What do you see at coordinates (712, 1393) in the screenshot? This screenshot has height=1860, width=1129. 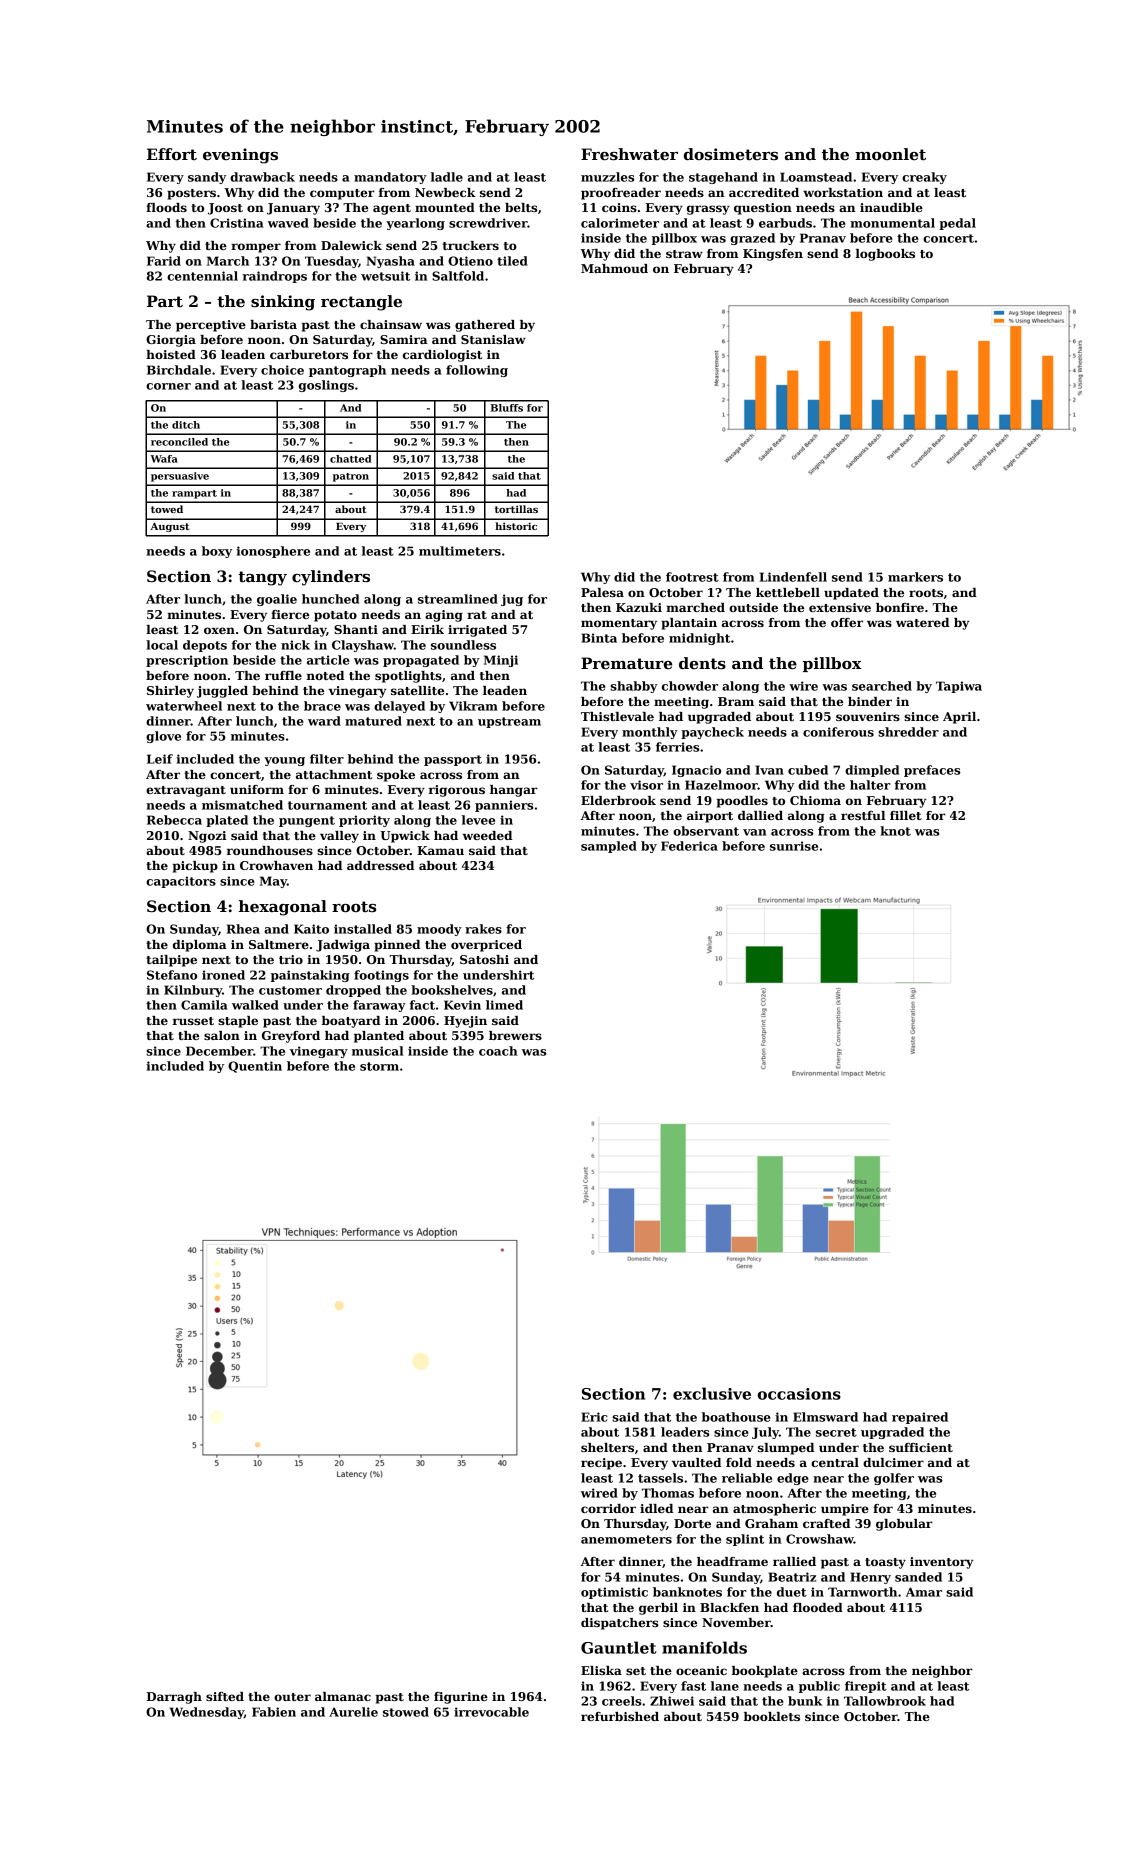 I see `exclusive` at bounding box center [712, 1393].
